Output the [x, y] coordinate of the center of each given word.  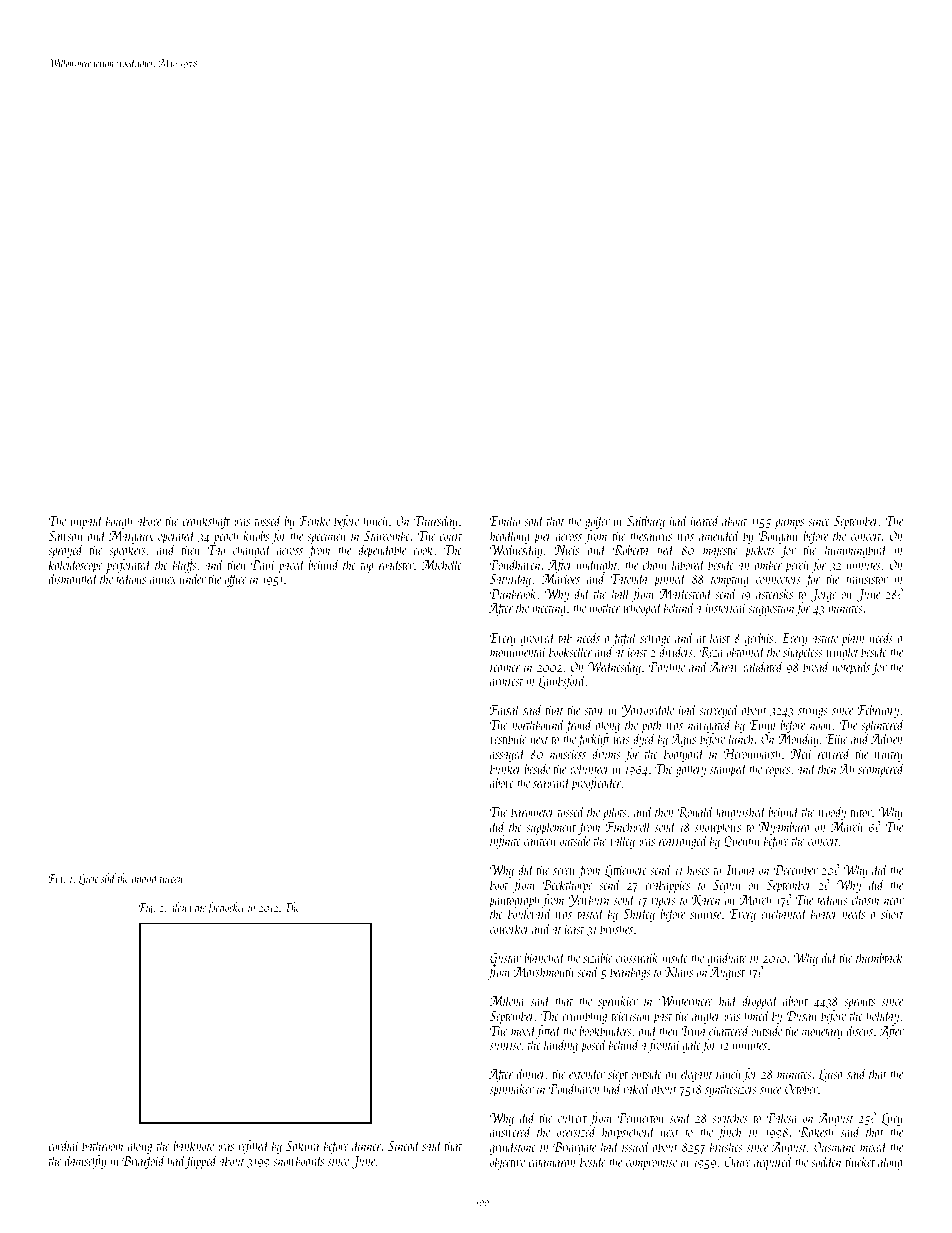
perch [798, 566]
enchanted [784, 913]
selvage [655, 639]
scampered [881, 770]
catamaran [552, 1163]
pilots [615, 813]
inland [145, 878]
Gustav [505, 959]
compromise [651, 1164]
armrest [506, 682]
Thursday [436, 522]
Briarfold [144, 1162]
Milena [507, 1000]
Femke [314, 520]
